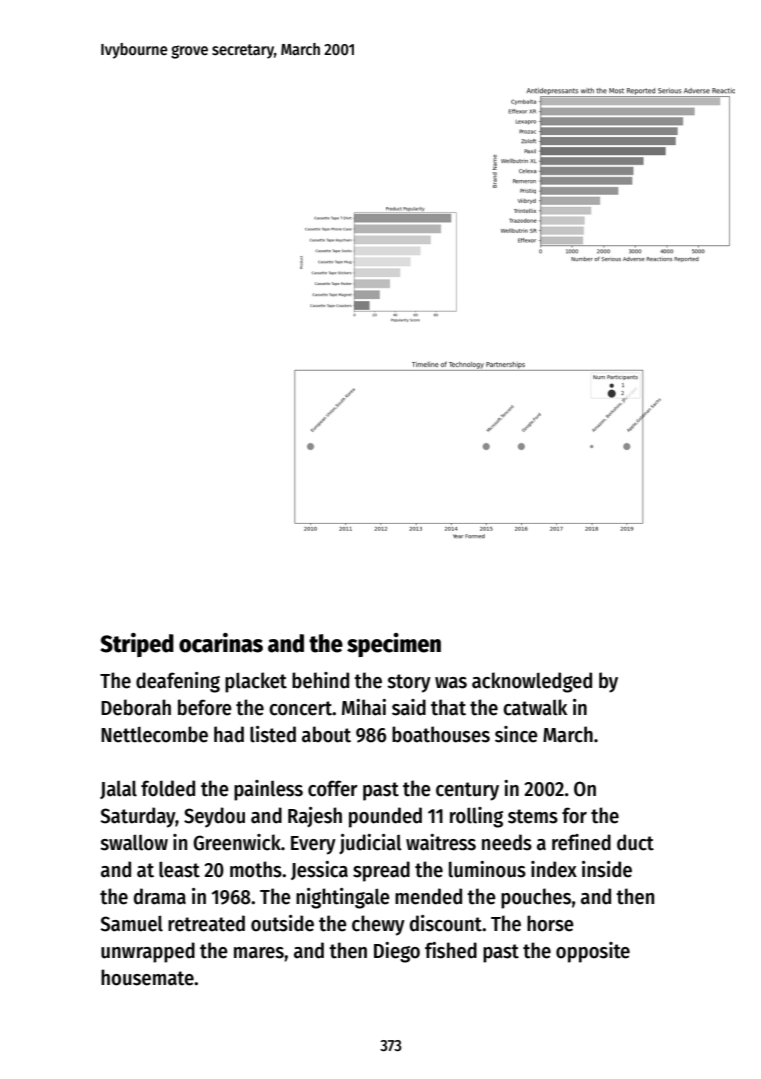  Describe the element at coordinates (441, 842) in the page. I see `waitress` at that location.
